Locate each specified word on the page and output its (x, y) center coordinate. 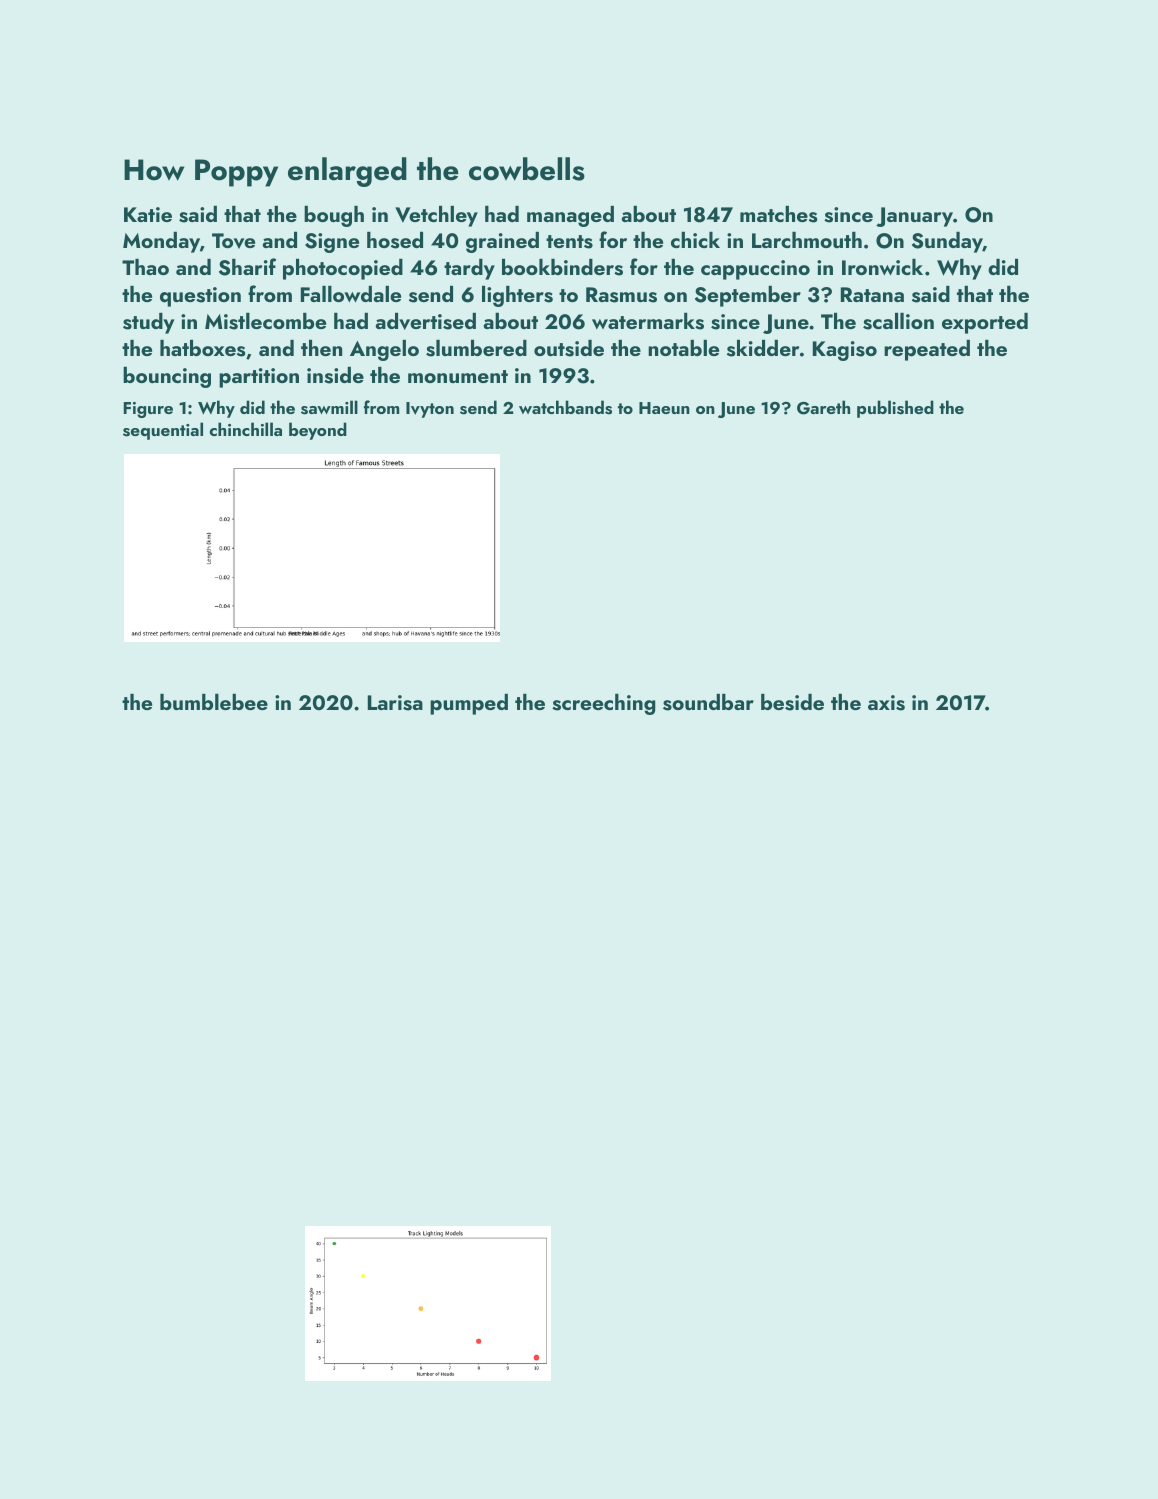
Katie (148, 214)
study (148, 323)
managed (570, 216)
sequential (163, 431)
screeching (604, 704)
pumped (469, 704)
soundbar (708, 702)
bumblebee (214, 702)
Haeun (664, 408)
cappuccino (755, 270)
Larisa (395, 703)
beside (792, 702)
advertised (426, 321)
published (895, 409)
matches (778, 214)
